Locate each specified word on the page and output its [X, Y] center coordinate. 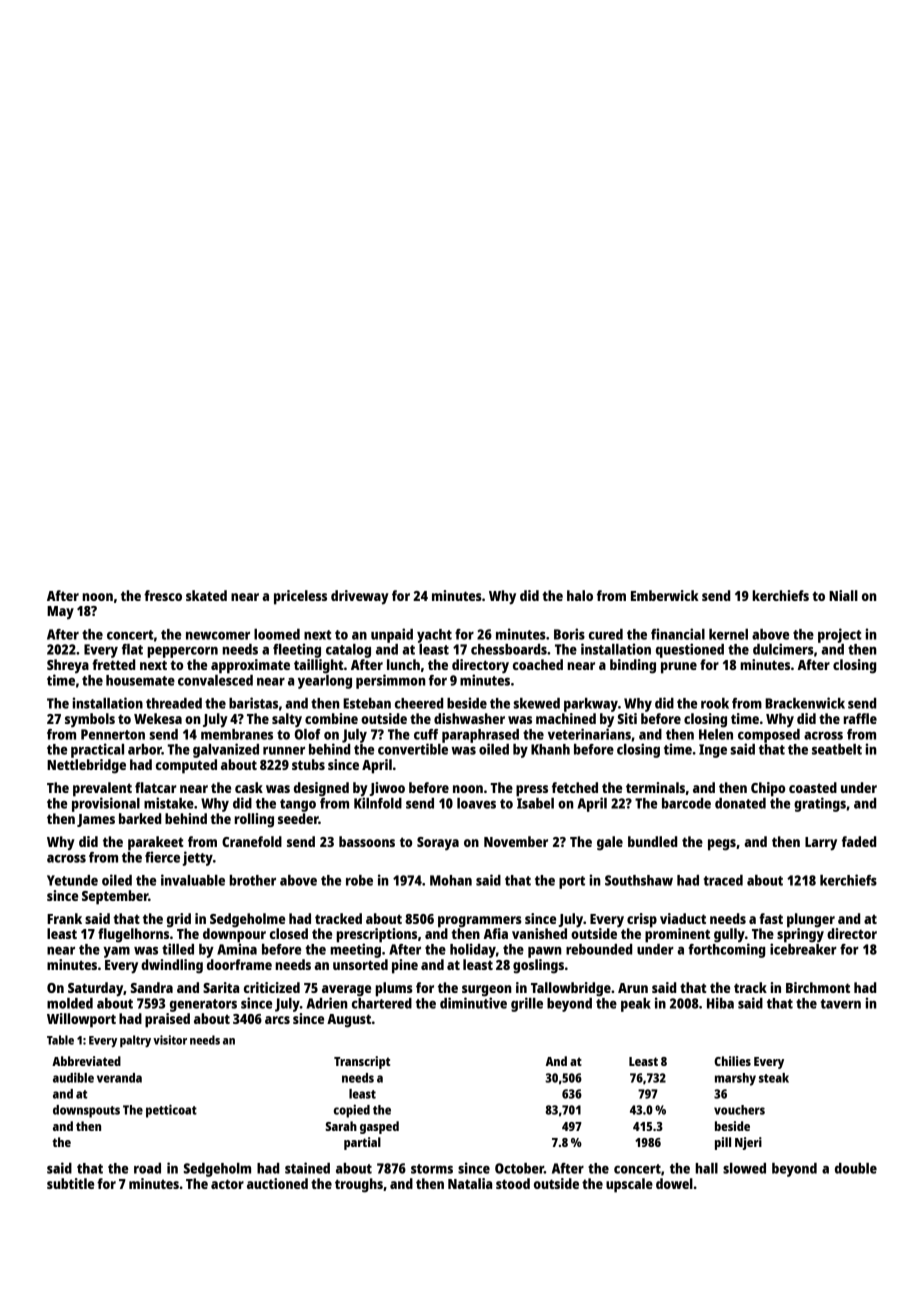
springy [800, 935]
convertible [413, 749]
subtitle [70, 1183]
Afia [496, 933]
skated [206, 595]
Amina [237, 949]
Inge [713, 751]
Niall [843, 595]
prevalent [102, 789]
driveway [360, 597]
